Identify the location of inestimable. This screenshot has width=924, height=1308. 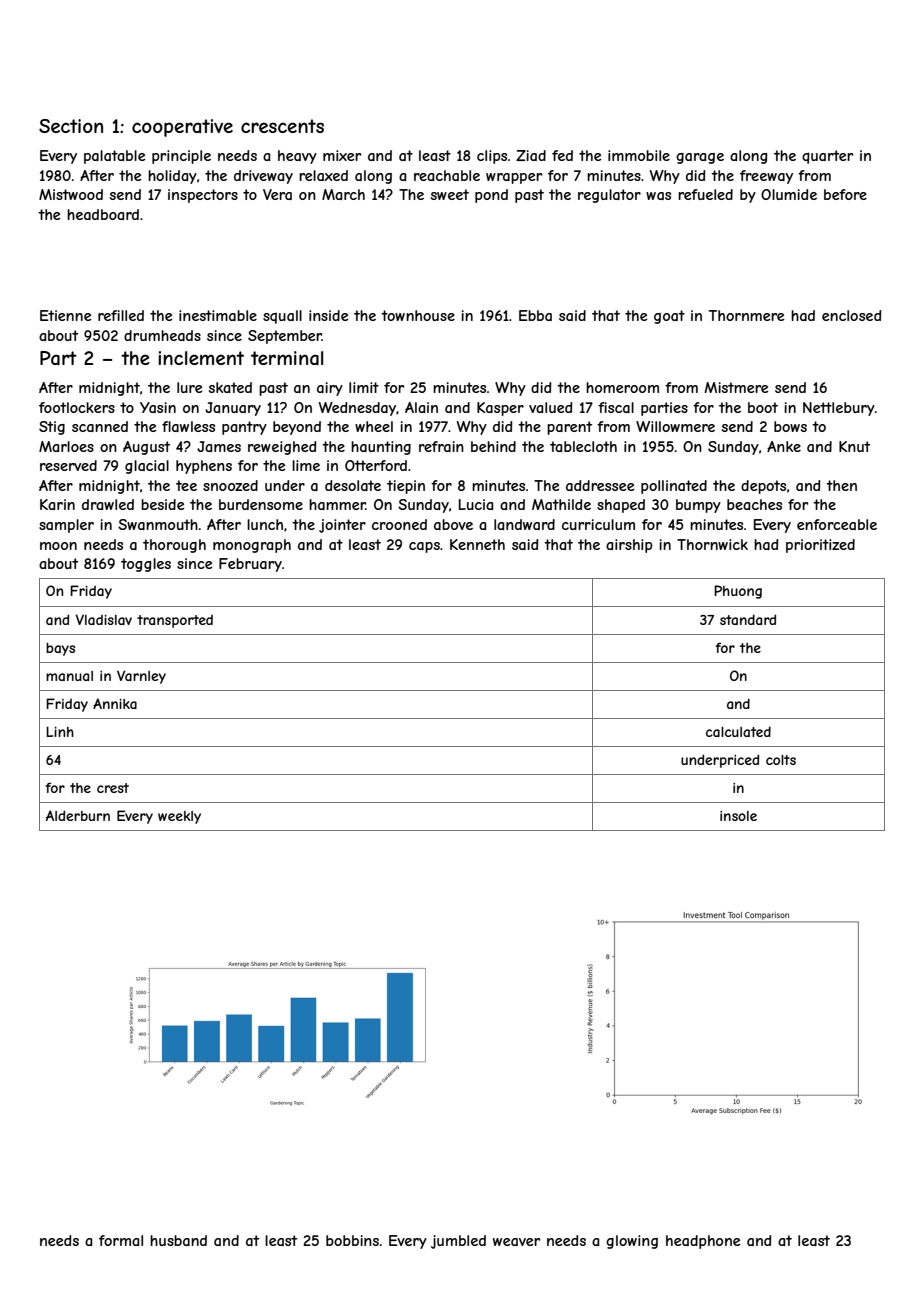
(218, 315).
